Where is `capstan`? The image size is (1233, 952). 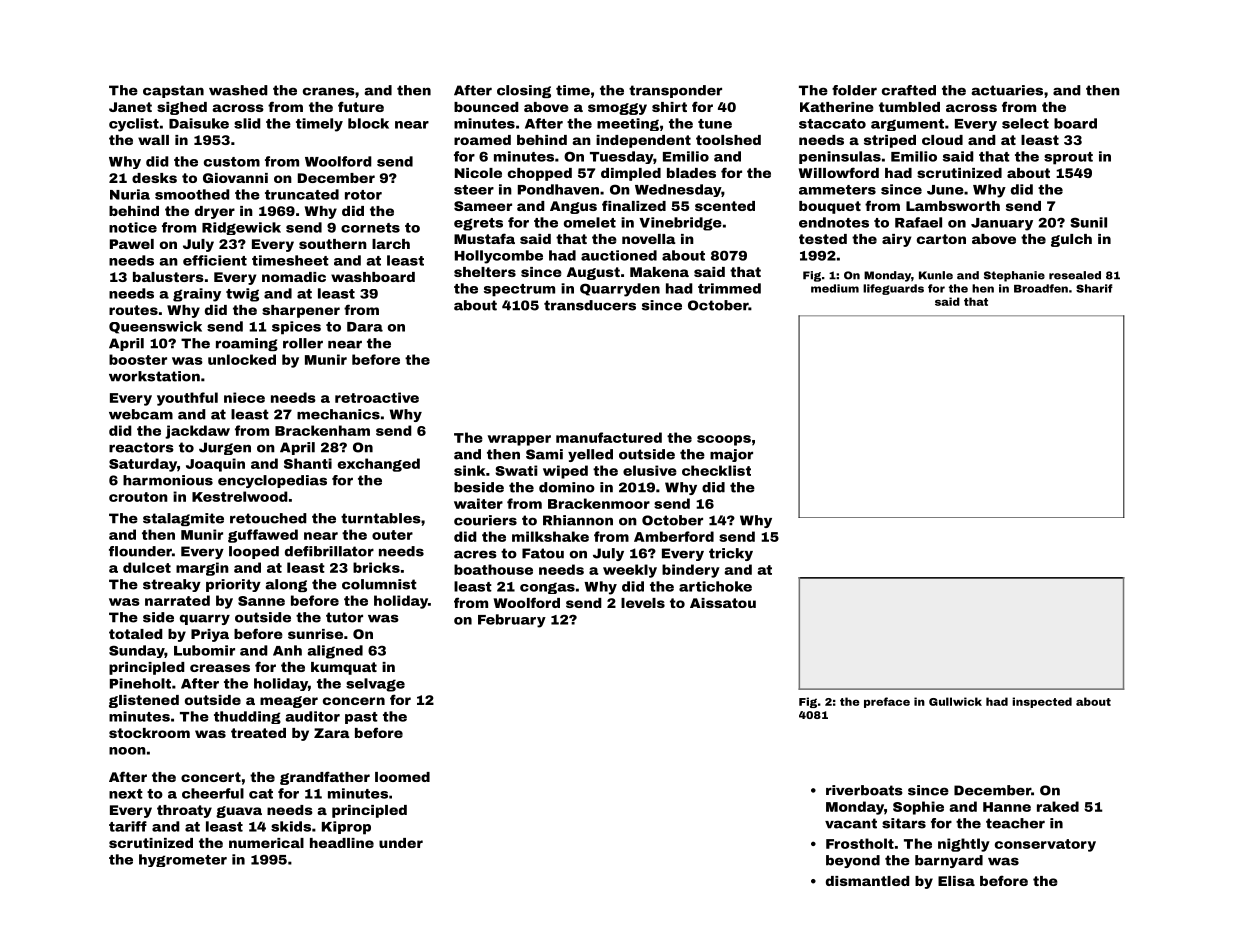 capstan is located at coordinates (173, 91).
